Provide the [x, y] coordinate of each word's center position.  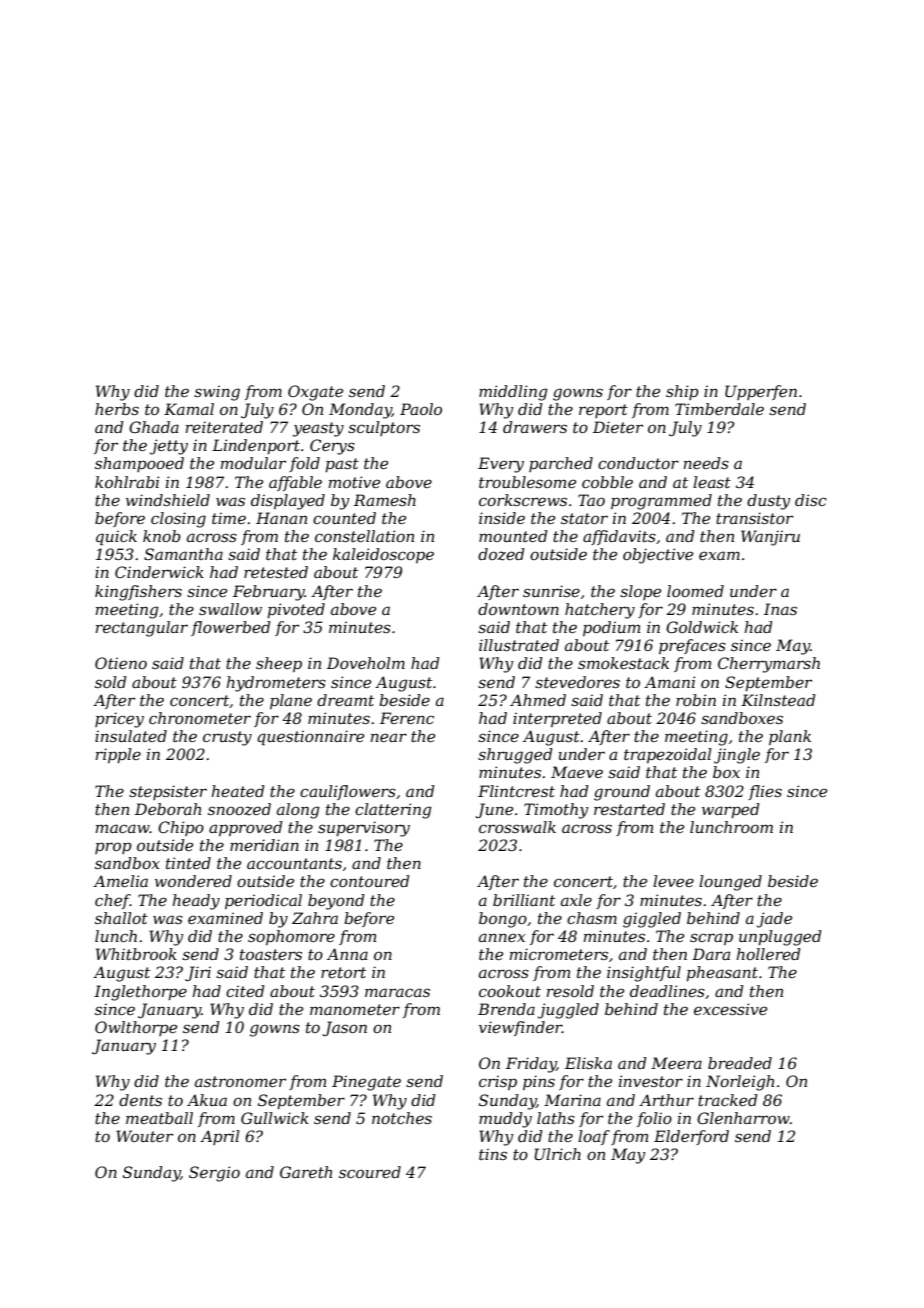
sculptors [384, 428]
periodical [263, 901]
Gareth [306, 1172]
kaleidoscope [383, 555]
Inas [780, 609]
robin [696, 700]
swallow [230, 609]
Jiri [198, 973]
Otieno [121, 663]
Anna [347, 954]
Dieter [618, 427]
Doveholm [366, 663]
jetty [169, 447]
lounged [730, 883]
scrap [711, 939]
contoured [369, 881]
